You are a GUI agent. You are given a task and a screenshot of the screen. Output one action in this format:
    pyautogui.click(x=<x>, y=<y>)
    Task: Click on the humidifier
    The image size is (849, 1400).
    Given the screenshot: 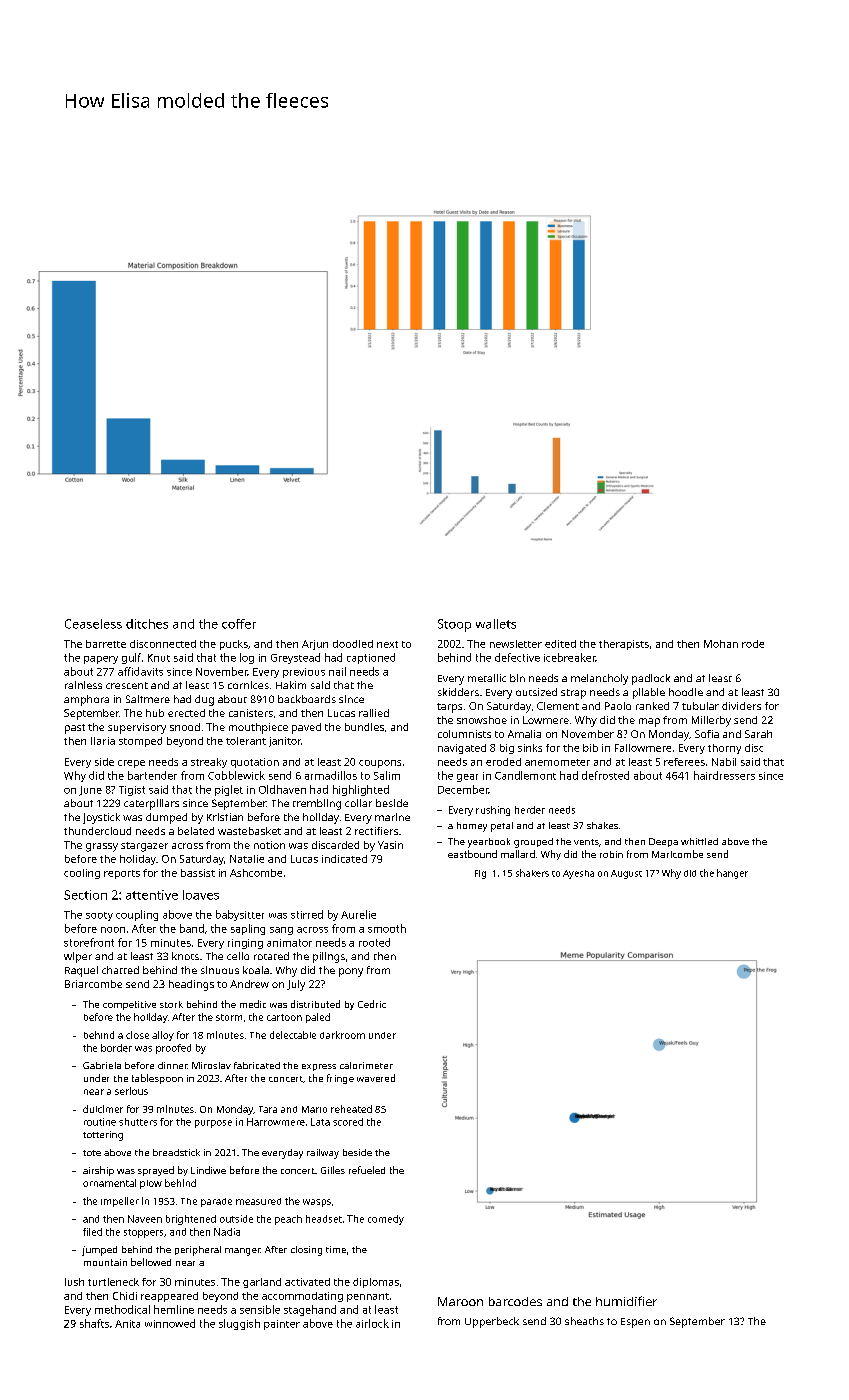 What is the action you would take?
    pyautogui.click(x=626, y=1301)
